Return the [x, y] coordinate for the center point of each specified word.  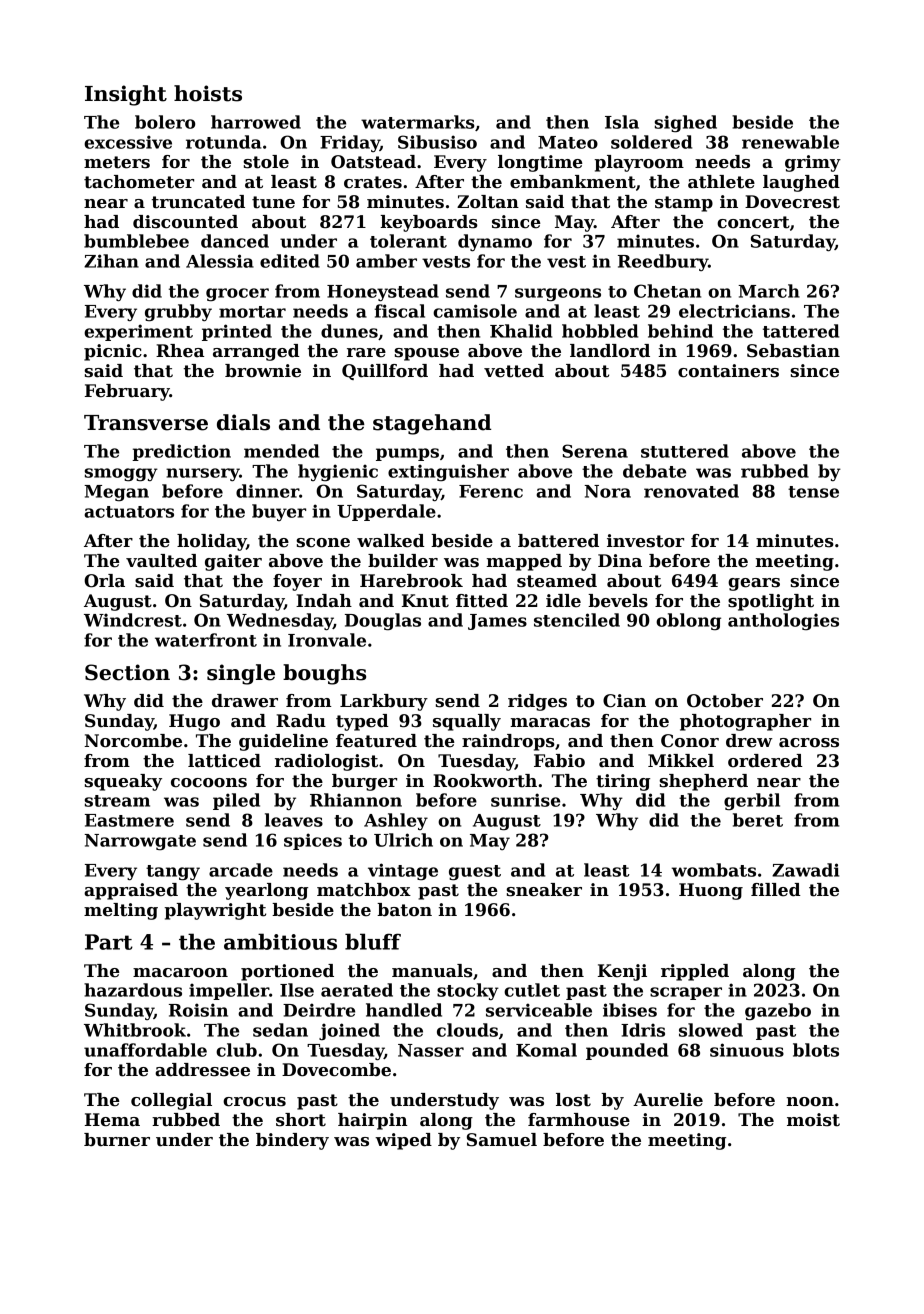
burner [117, 1140]
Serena [595, 451]
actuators [129, 512]
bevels [618, 601]
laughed [801, 183]
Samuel [502, 1140]
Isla [622, 122]
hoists [208, 93]
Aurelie [668, 1100]
